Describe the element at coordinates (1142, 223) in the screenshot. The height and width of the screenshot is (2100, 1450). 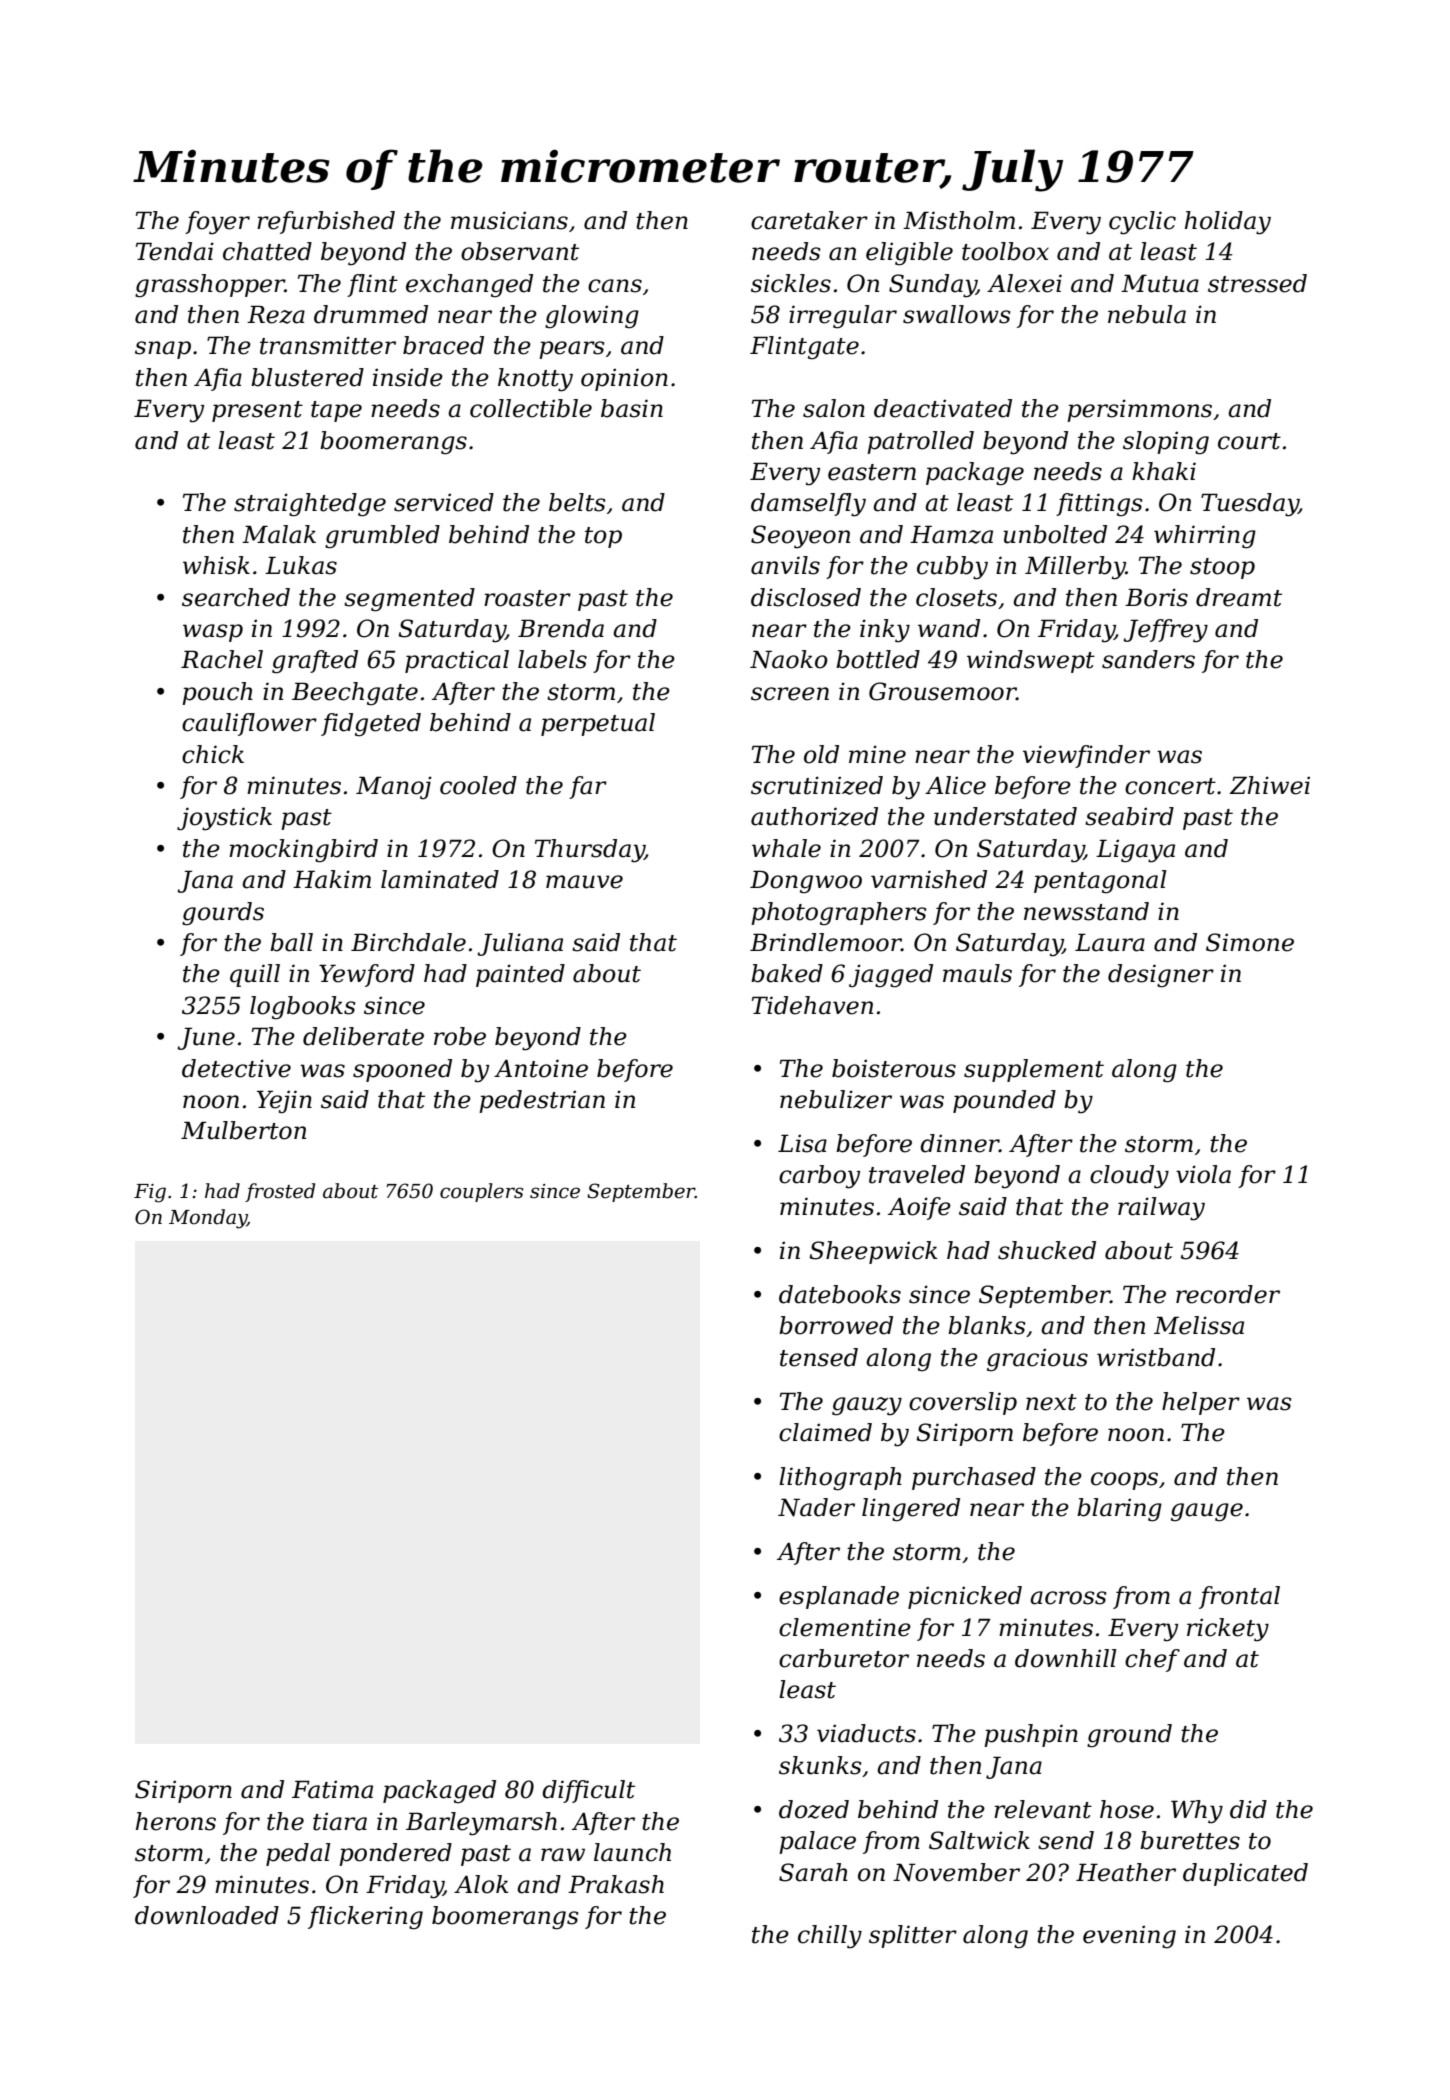
I see `cyclic` at that location.
